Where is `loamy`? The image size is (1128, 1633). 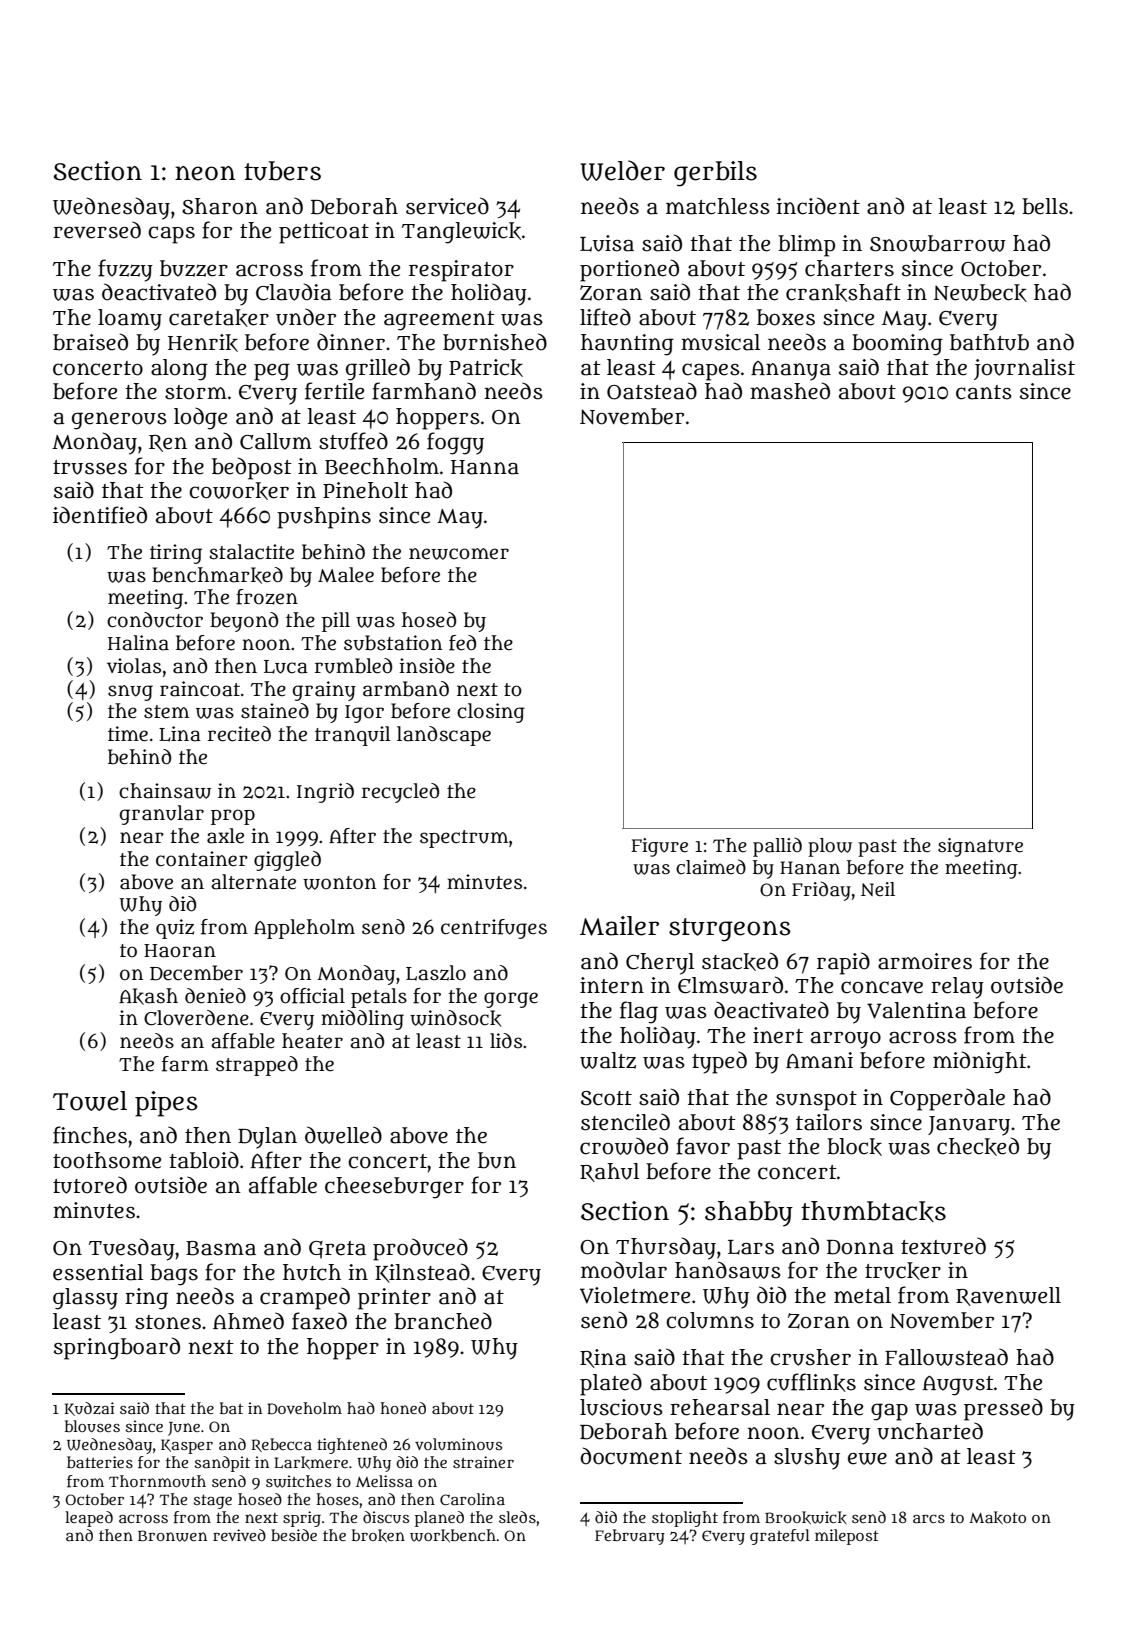 loamy is located at coordinates (130, 320).
